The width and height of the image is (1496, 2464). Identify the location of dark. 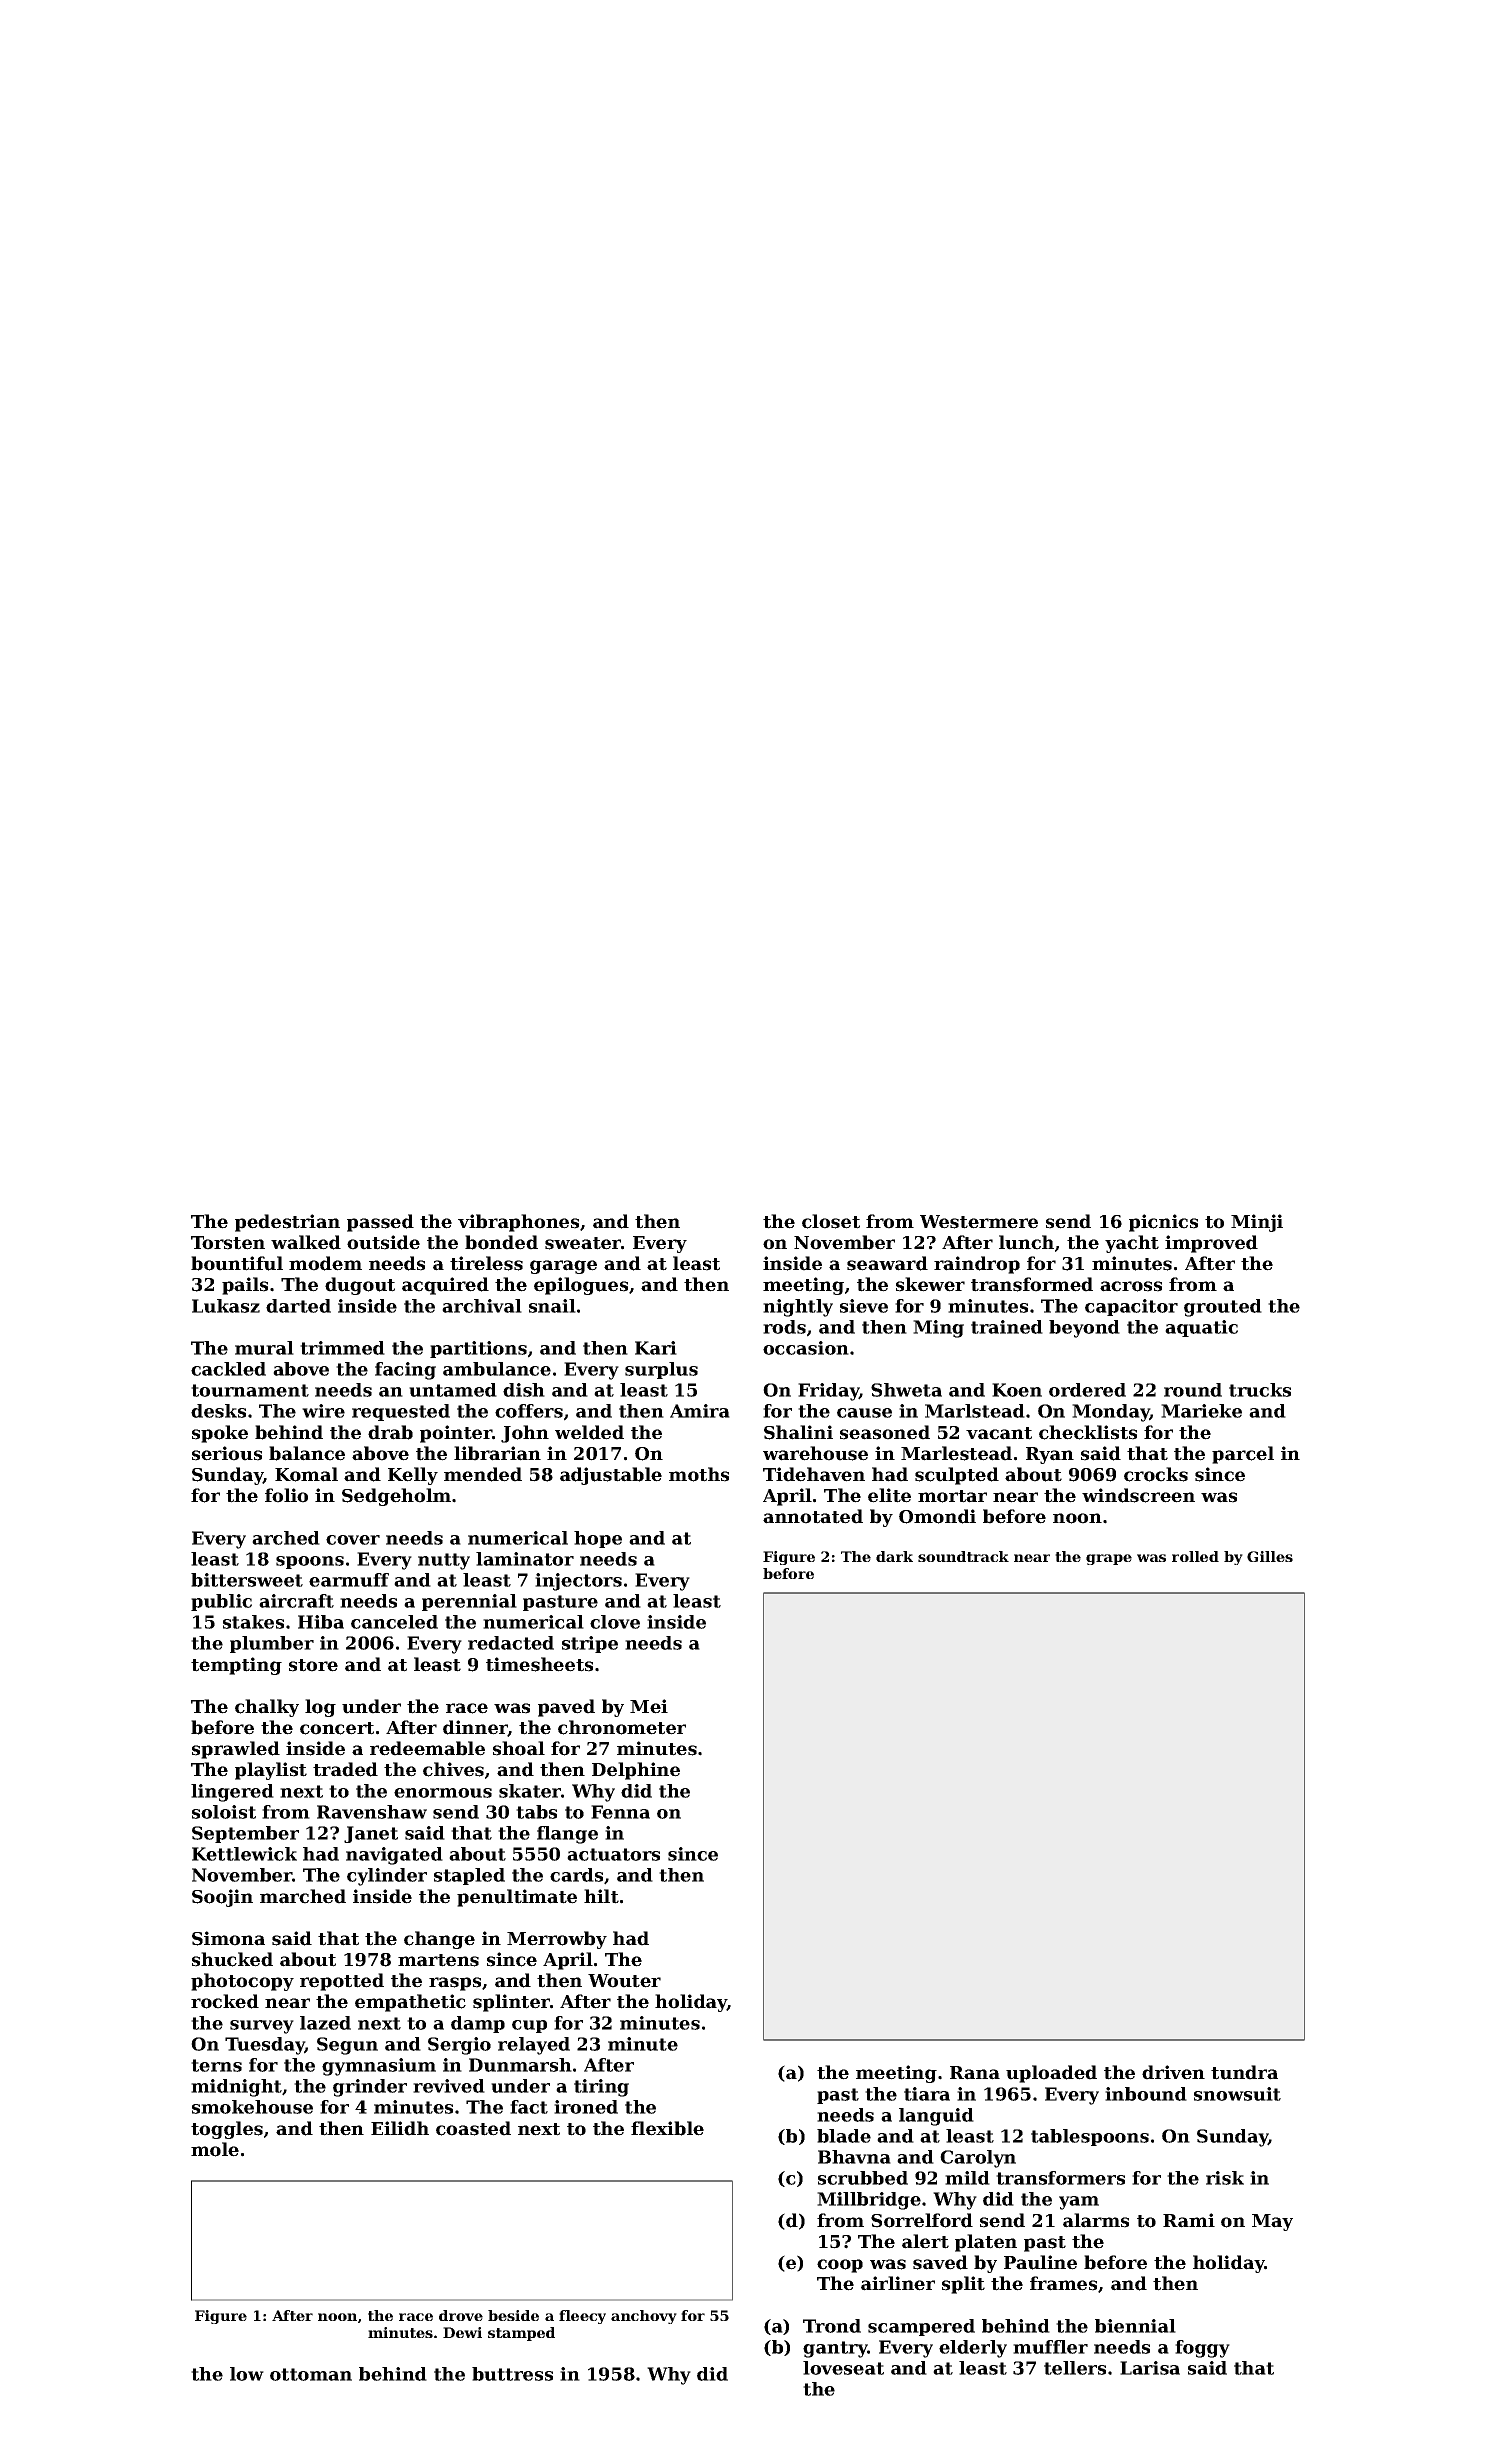
(894, 1556).
